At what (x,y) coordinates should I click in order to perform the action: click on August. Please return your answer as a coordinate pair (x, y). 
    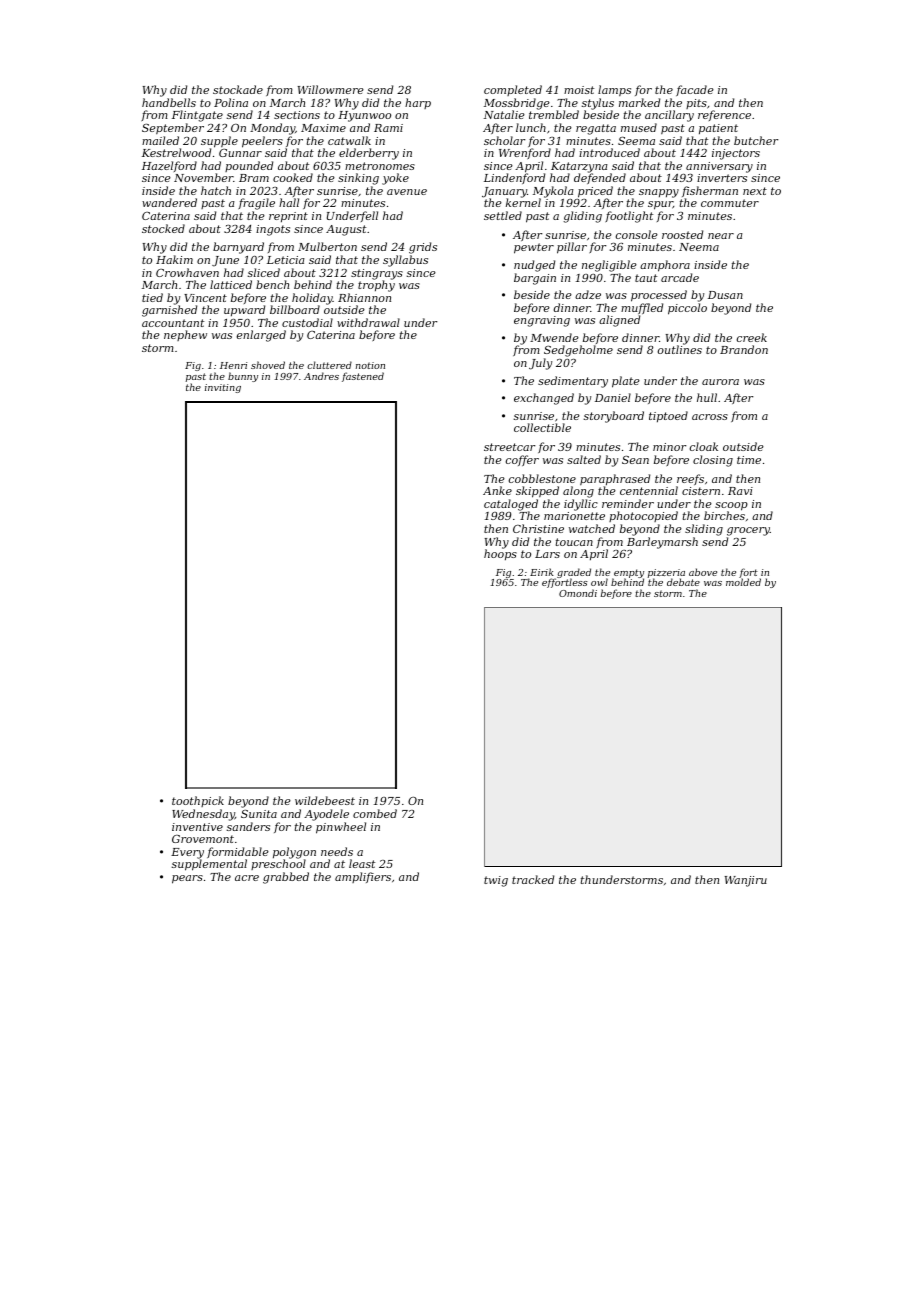
    Looking at the image, I should click on (346, 230).
